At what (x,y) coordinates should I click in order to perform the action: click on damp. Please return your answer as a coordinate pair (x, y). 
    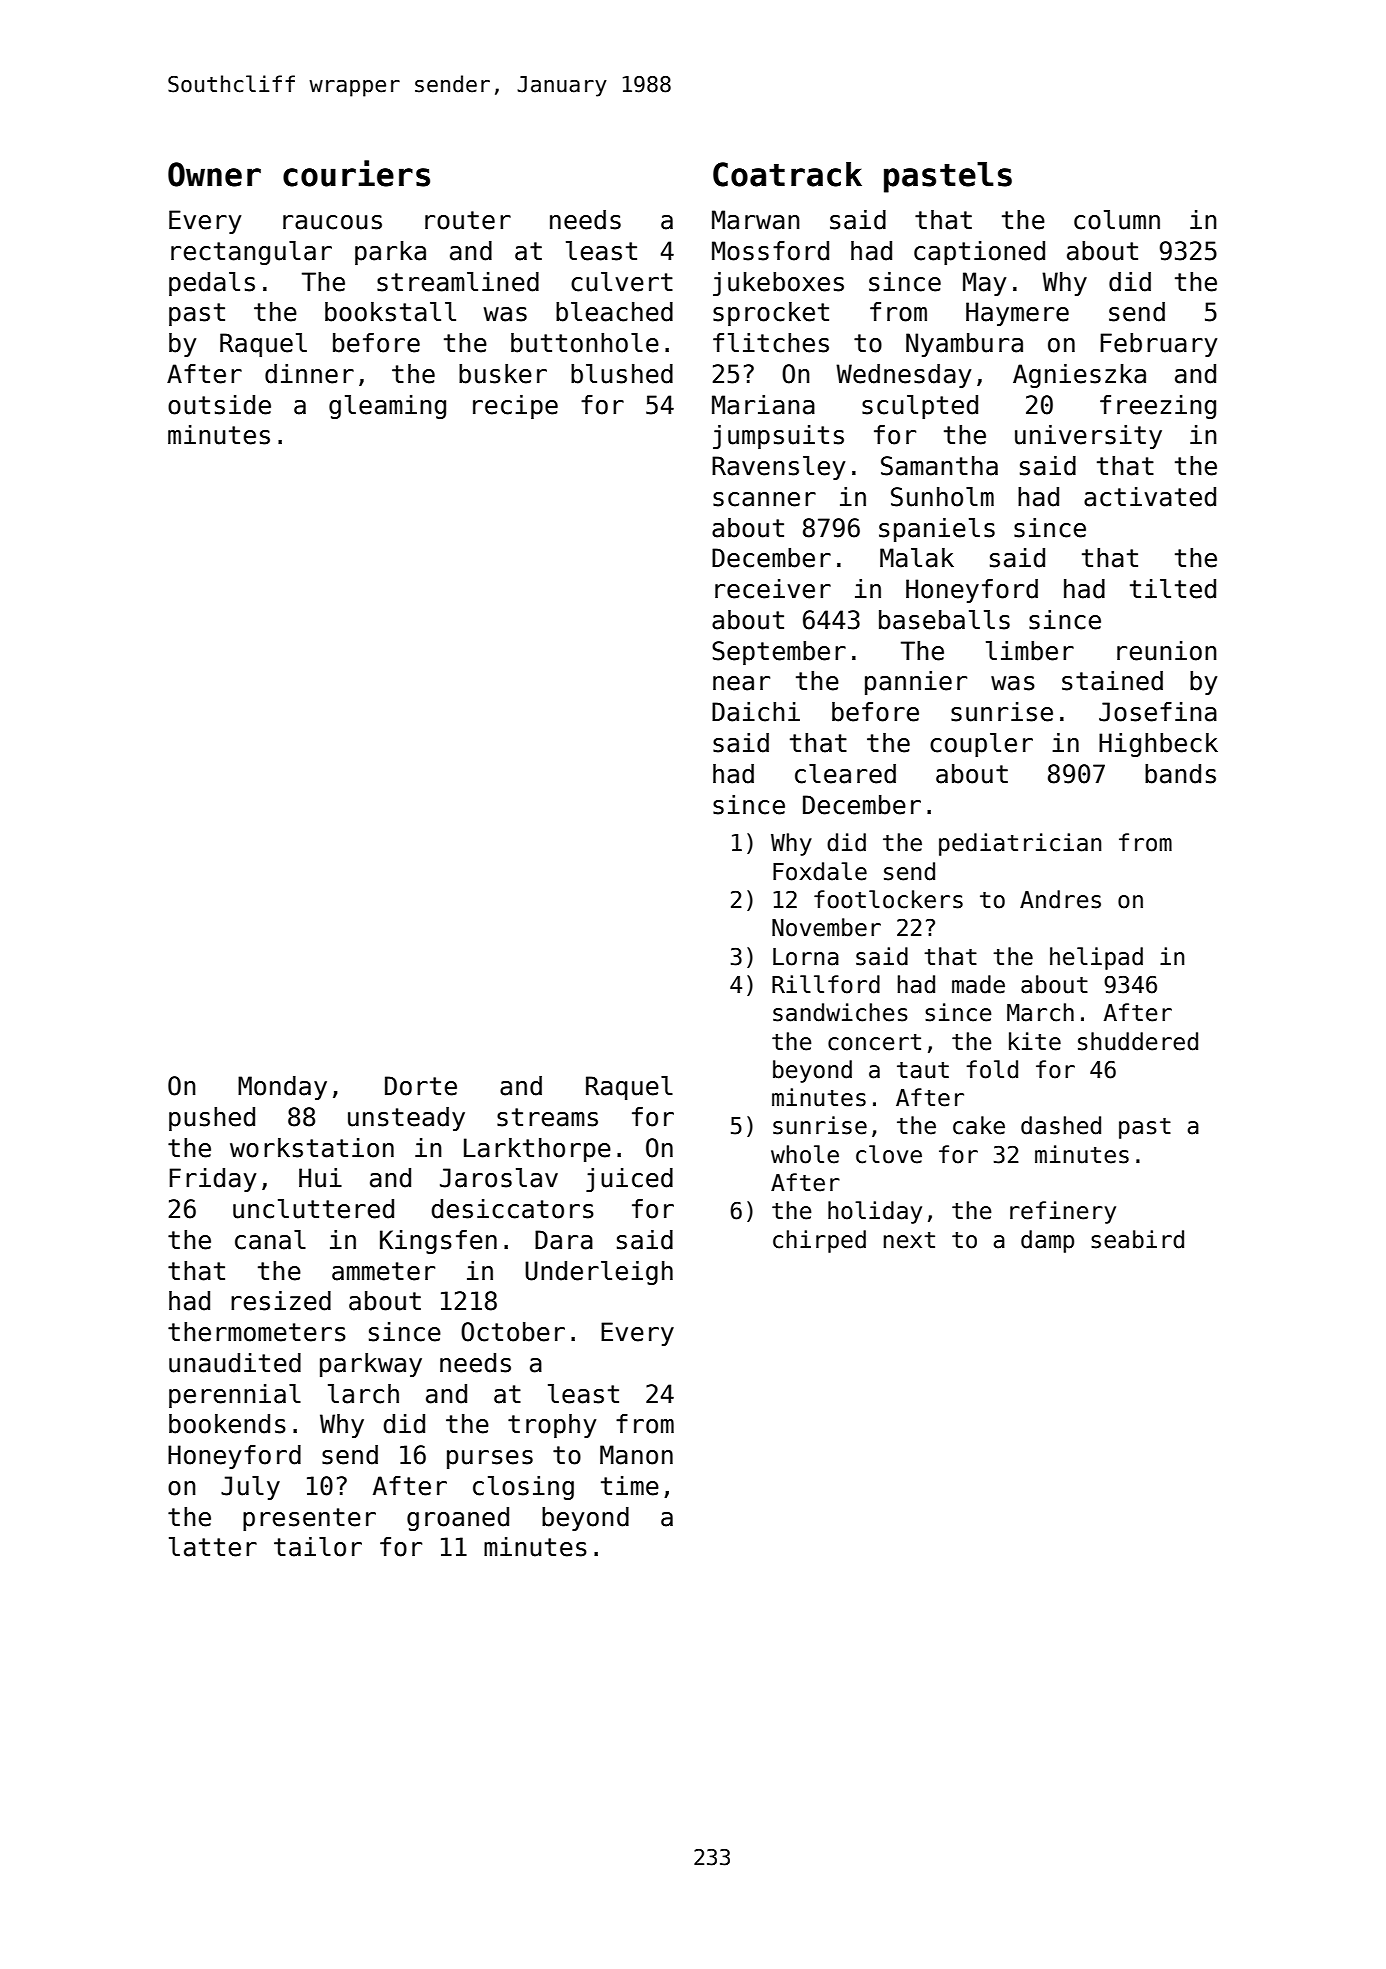
    Looking at the image, I should click on (1047, 1241).
